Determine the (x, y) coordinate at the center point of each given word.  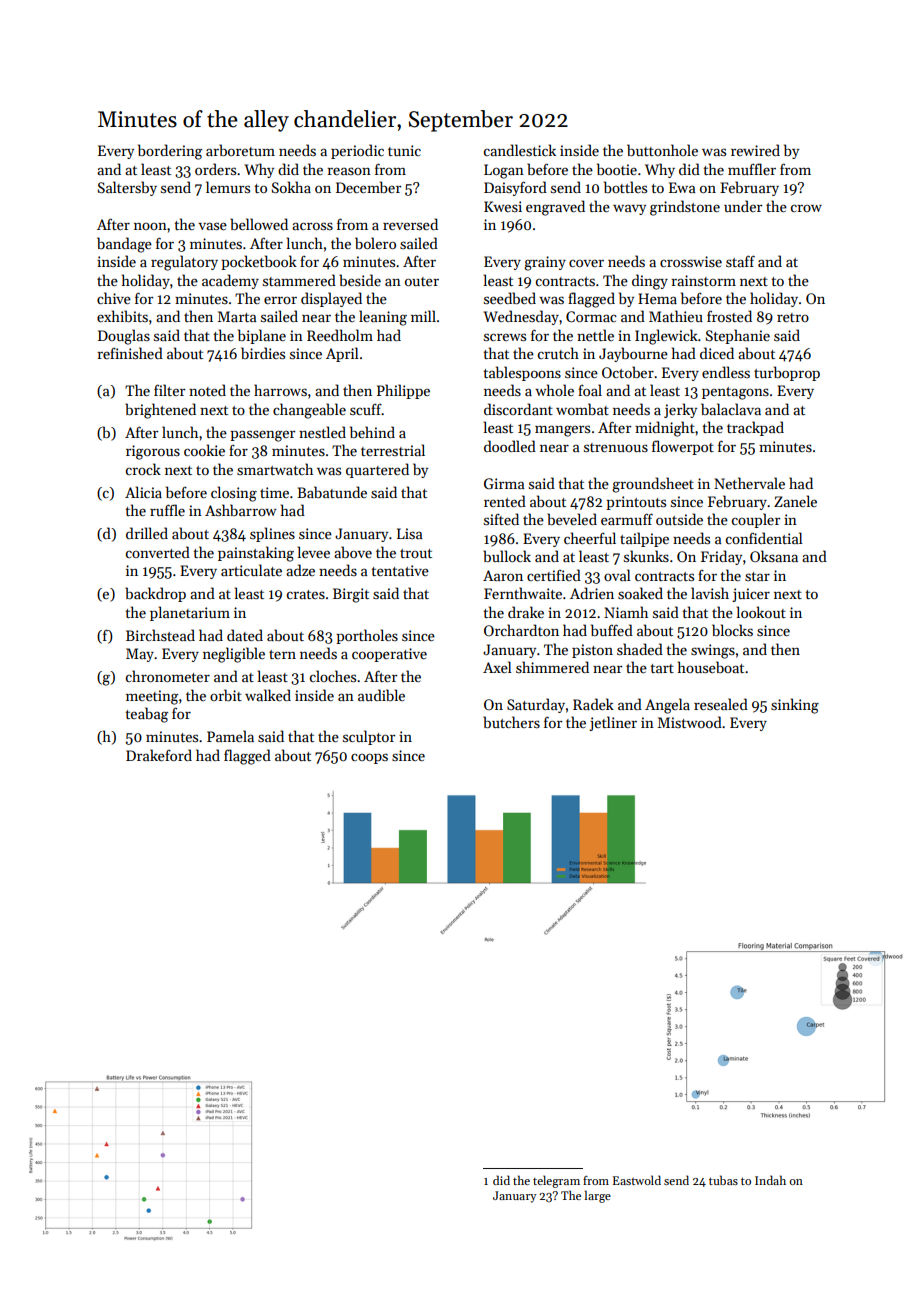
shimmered (552, 667)
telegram (556, 1181)
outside (679, 519)
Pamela (230, 736)
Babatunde (332, 492)
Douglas (124, 337)
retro (793, 317)
